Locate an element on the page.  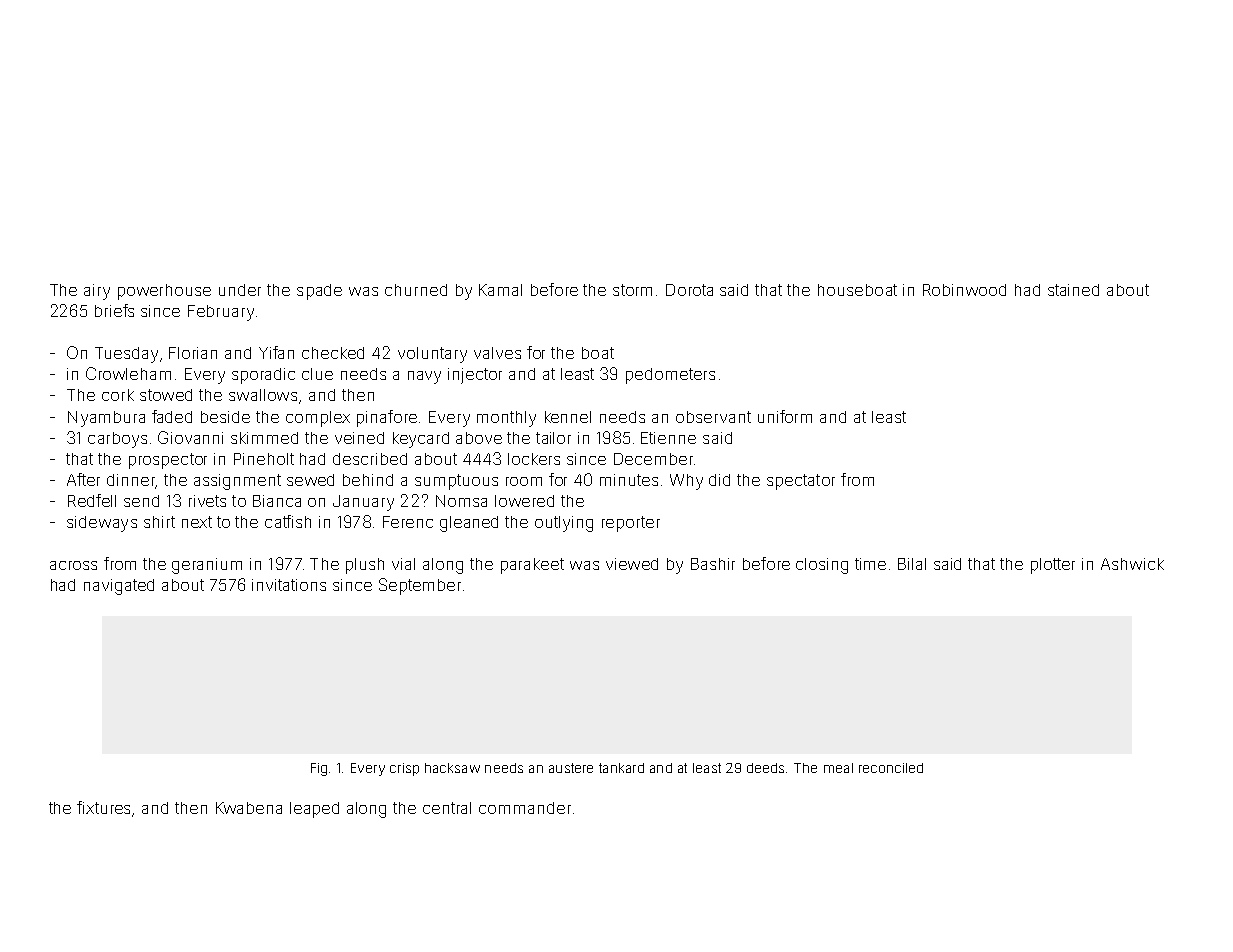
viewed is located at coordinates (632, 564).
